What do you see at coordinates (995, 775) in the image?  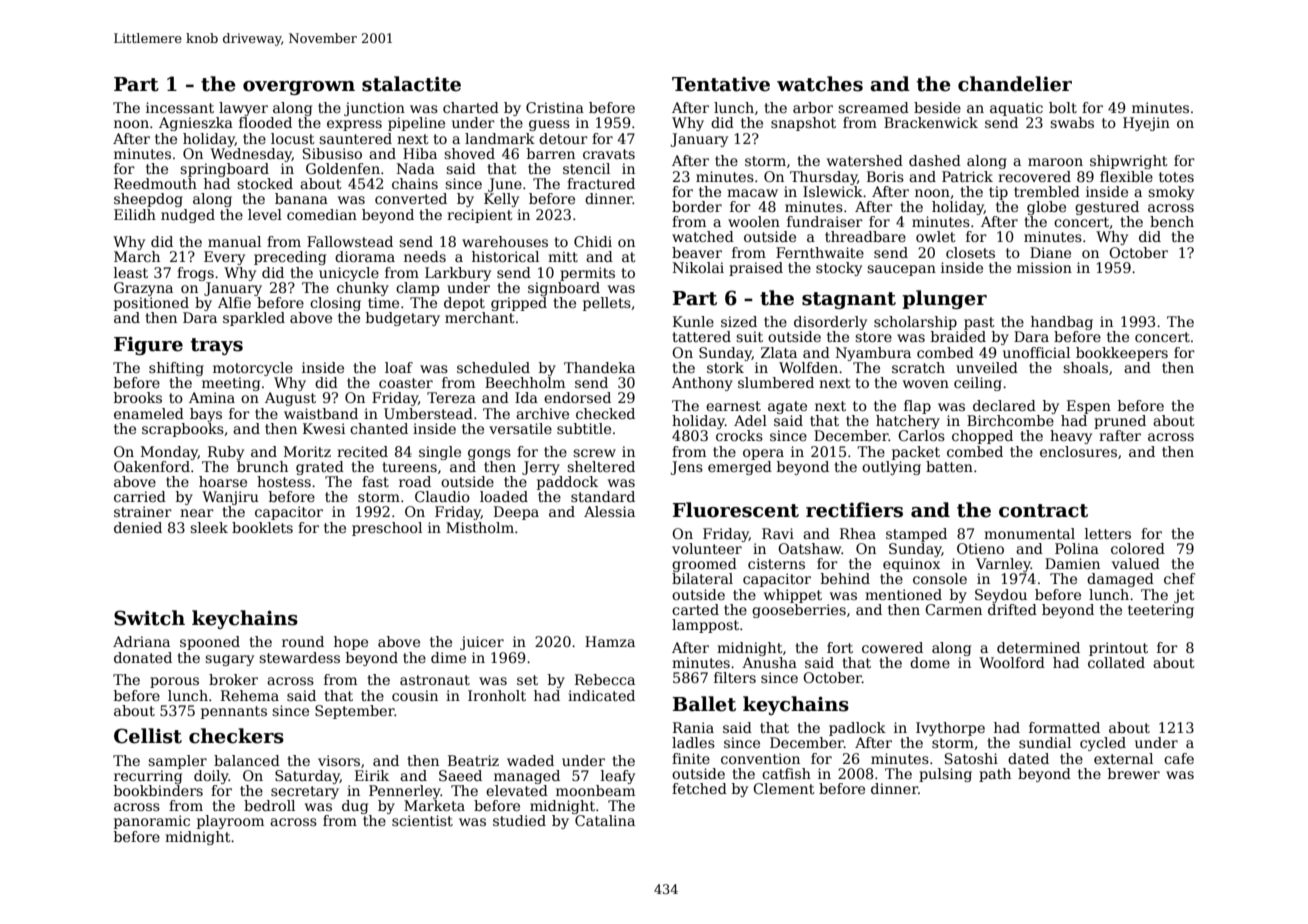 I see `path` at bounding box center [995, 775].
